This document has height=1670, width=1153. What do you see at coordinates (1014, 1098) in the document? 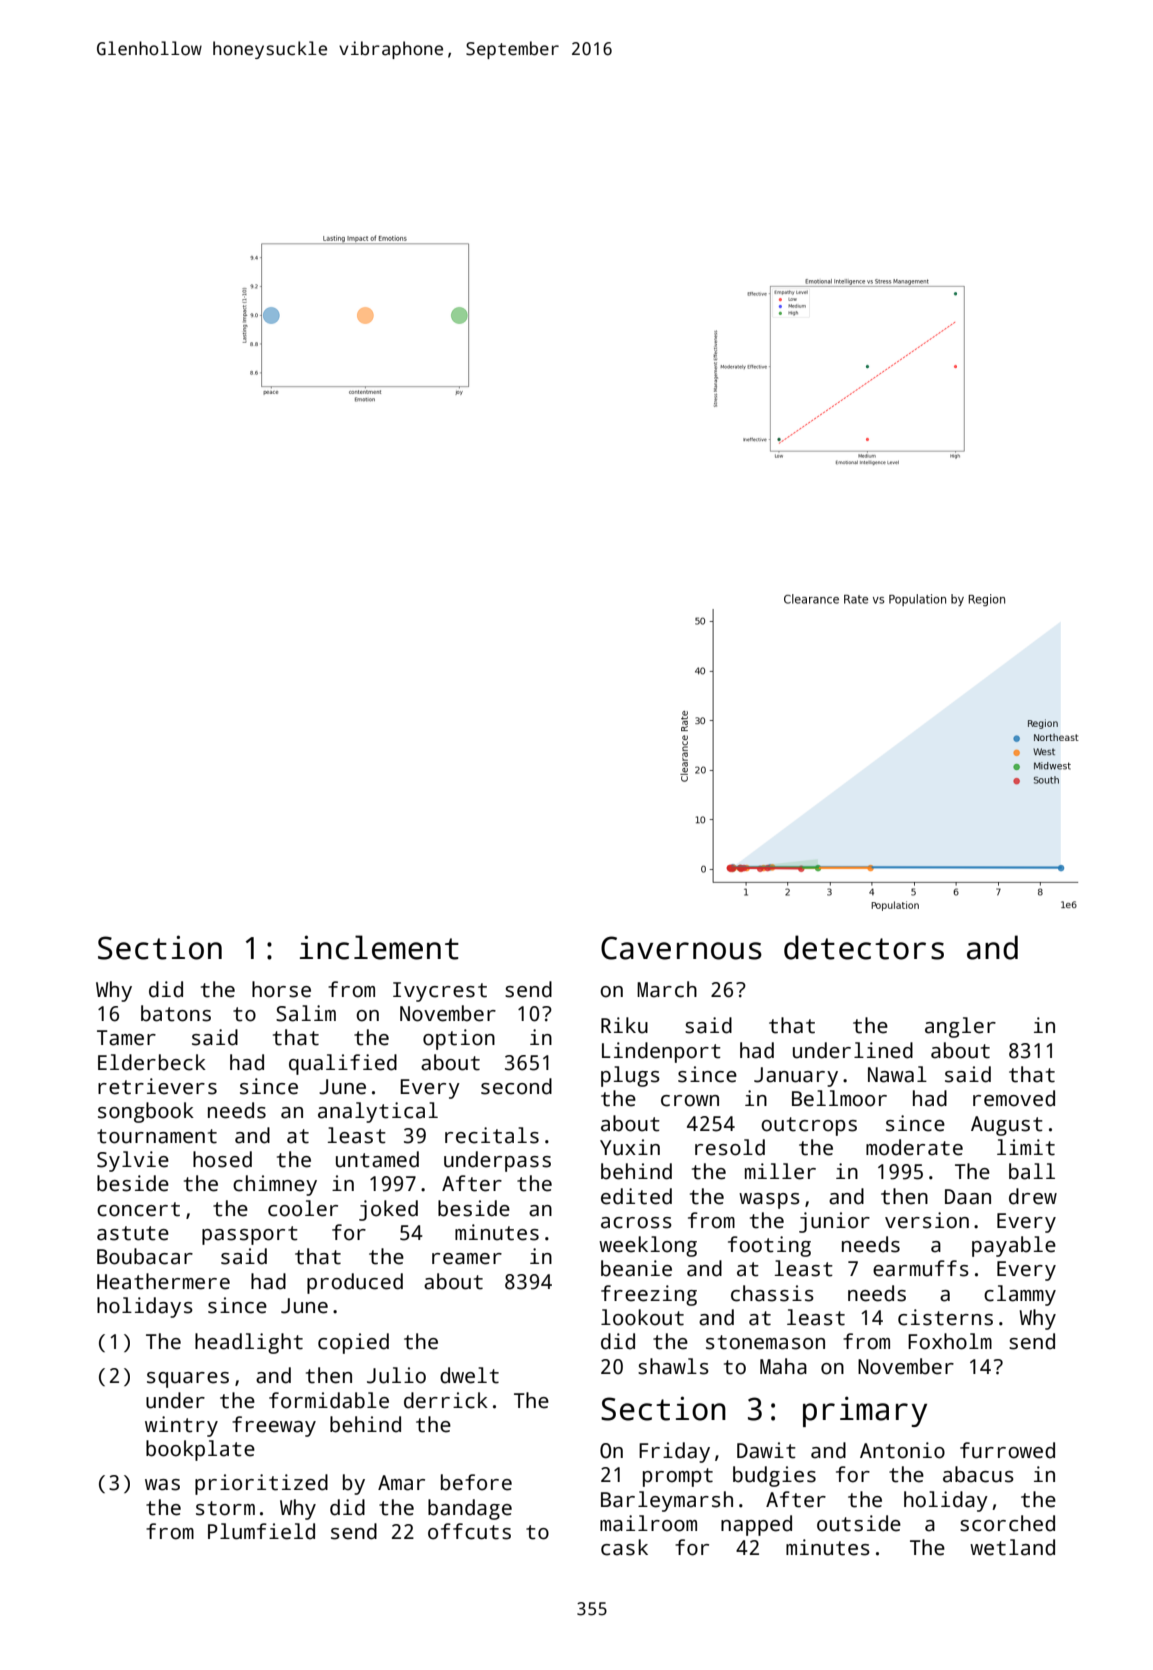
I see `removed` at bounding box center [1014, 1098].
